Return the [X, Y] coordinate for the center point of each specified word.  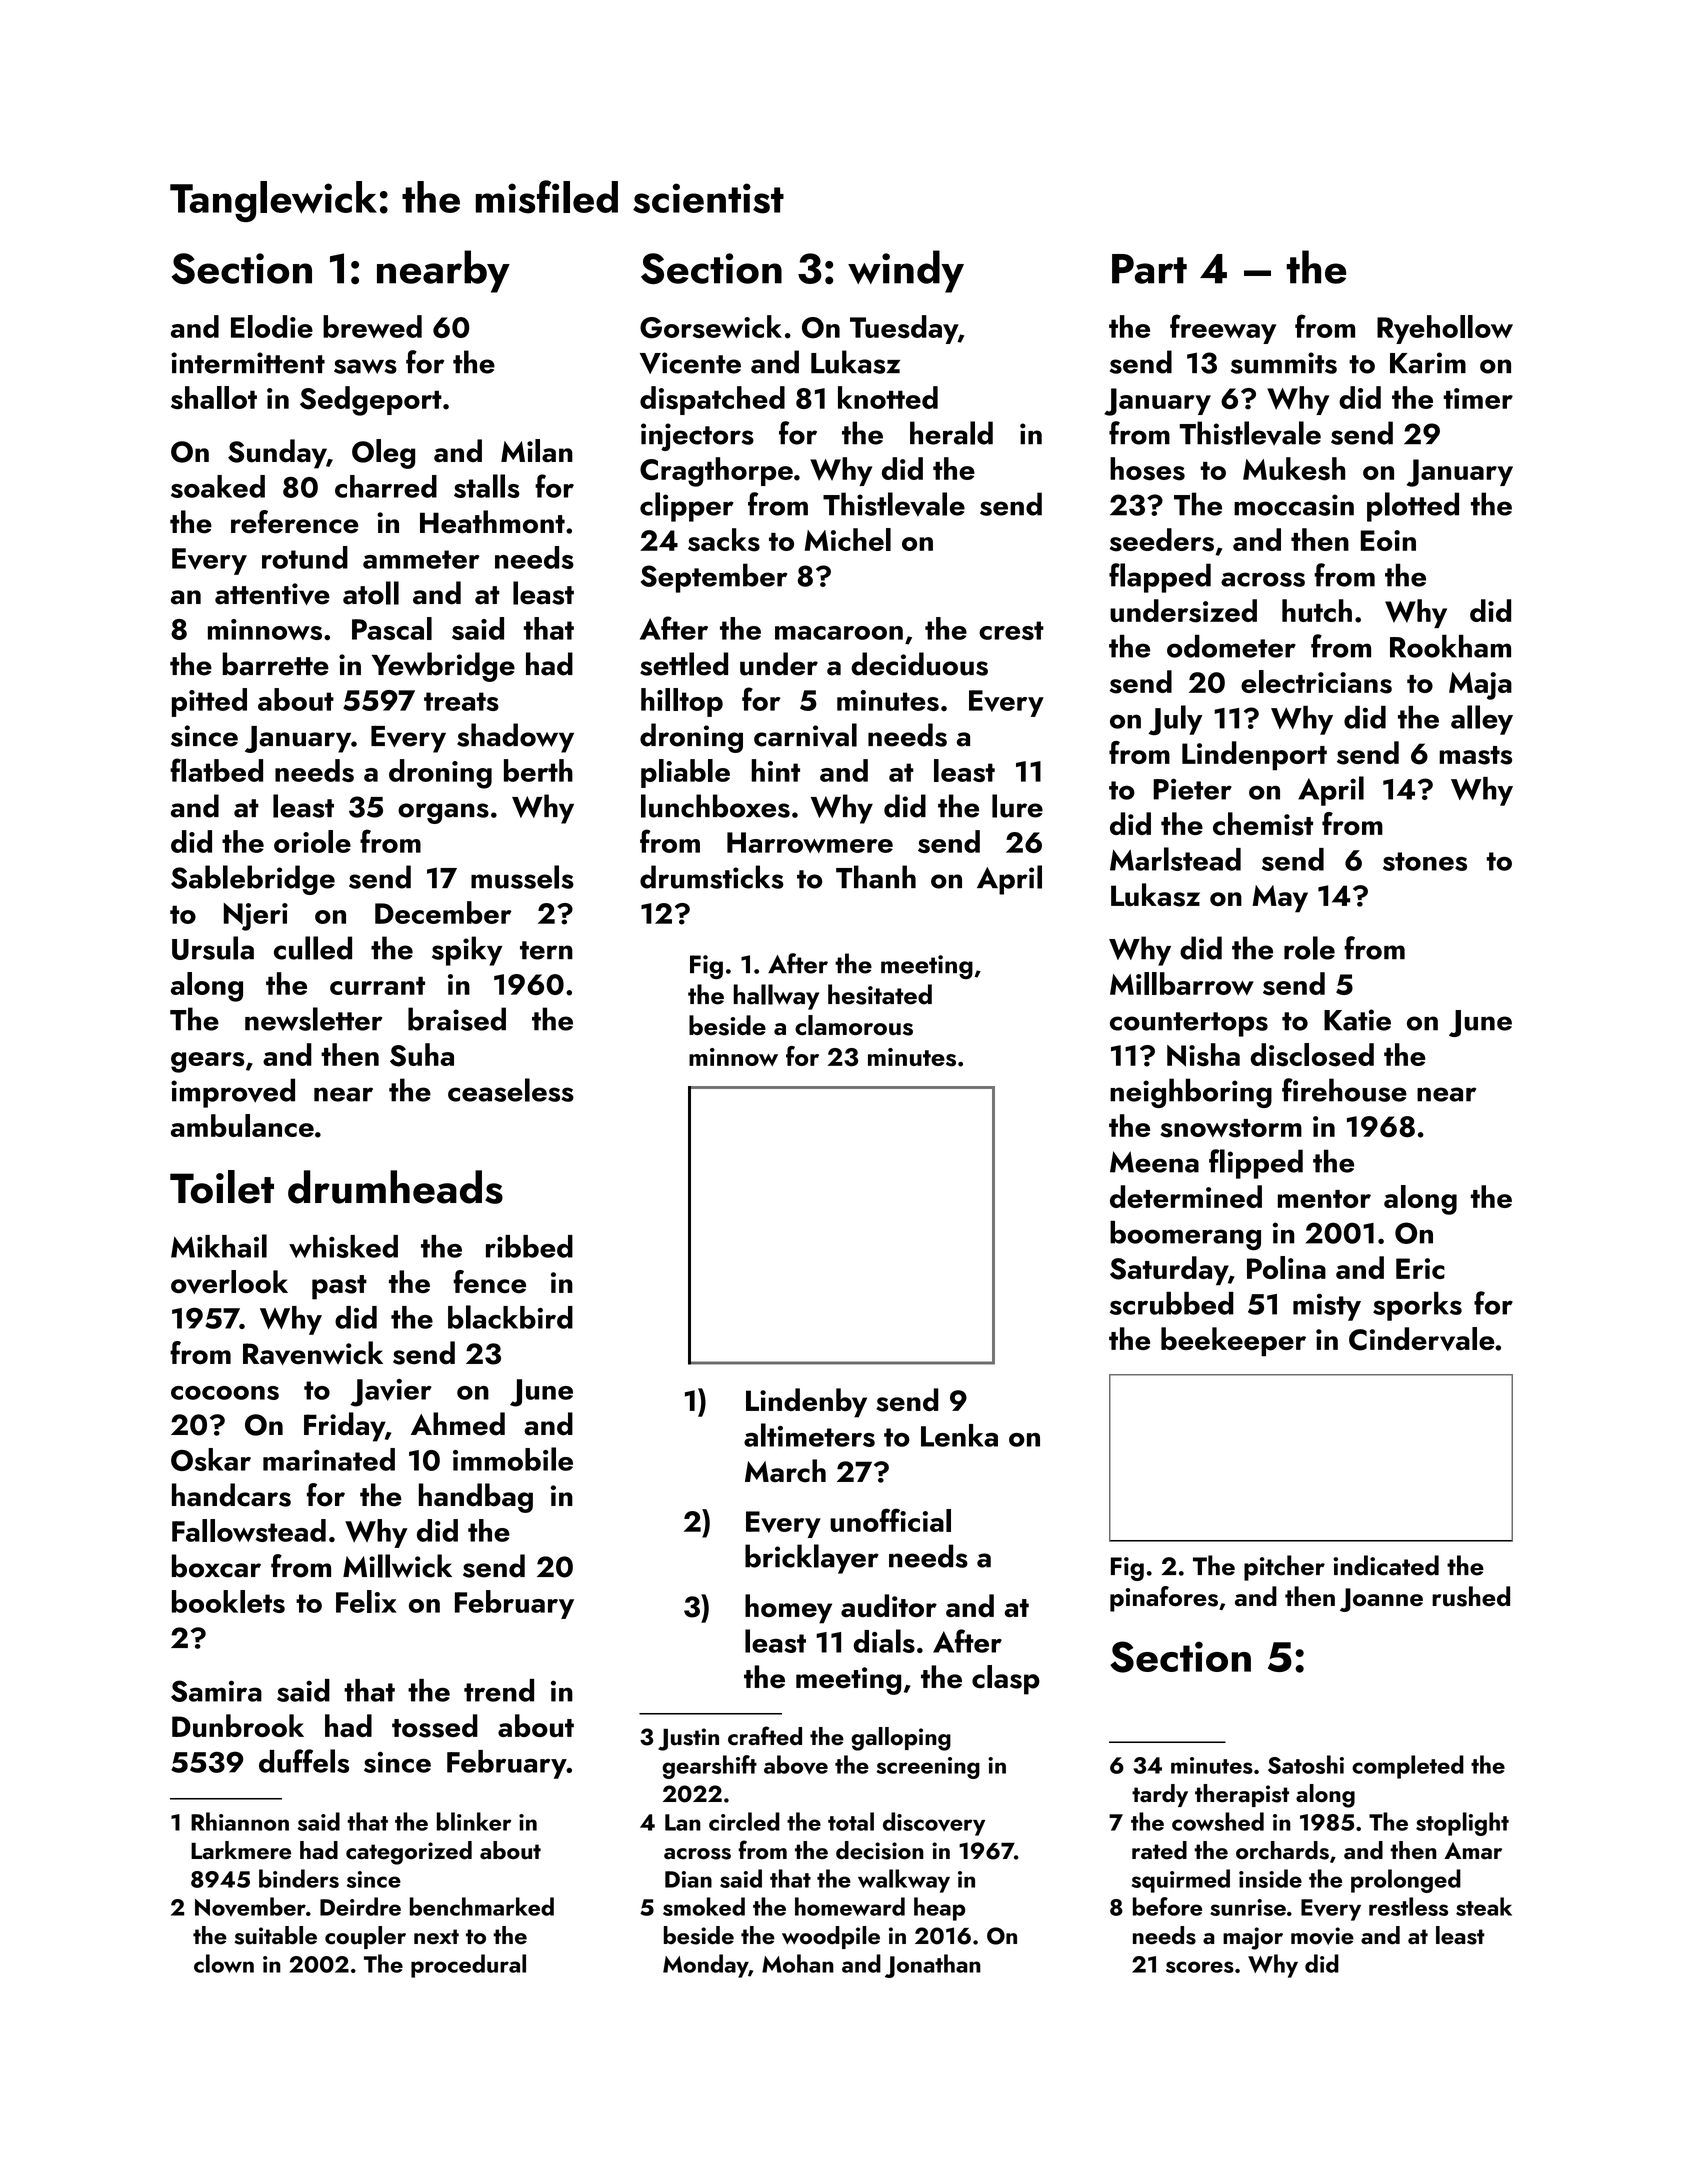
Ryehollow [1445, 329]
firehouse [1344, 1090]
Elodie [272, 326]
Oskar [211, 1459]
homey [788, 1609]
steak [1484, 1906]
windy [906, 271]
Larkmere [241, 1850]
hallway [776, 997]
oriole [312, 841]
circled [744, 1821]
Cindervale [1421, 1339]
